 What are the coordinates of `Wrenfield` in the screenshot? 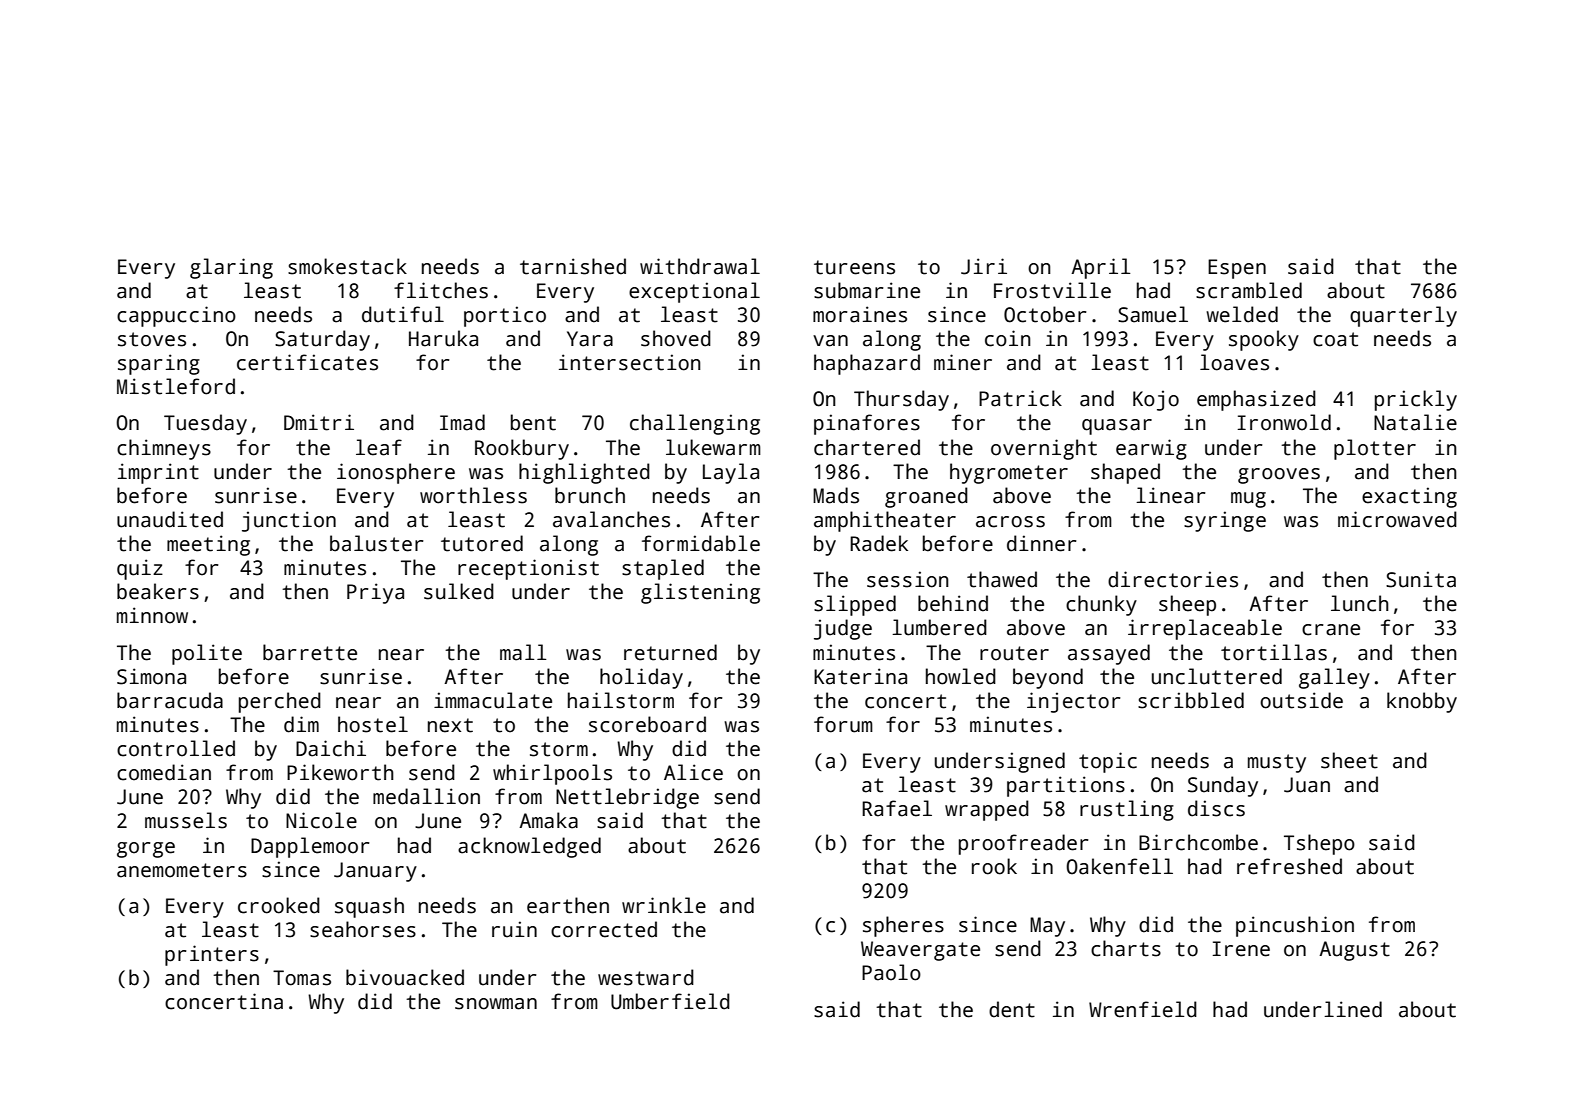 It's located at (1143, 1009).
